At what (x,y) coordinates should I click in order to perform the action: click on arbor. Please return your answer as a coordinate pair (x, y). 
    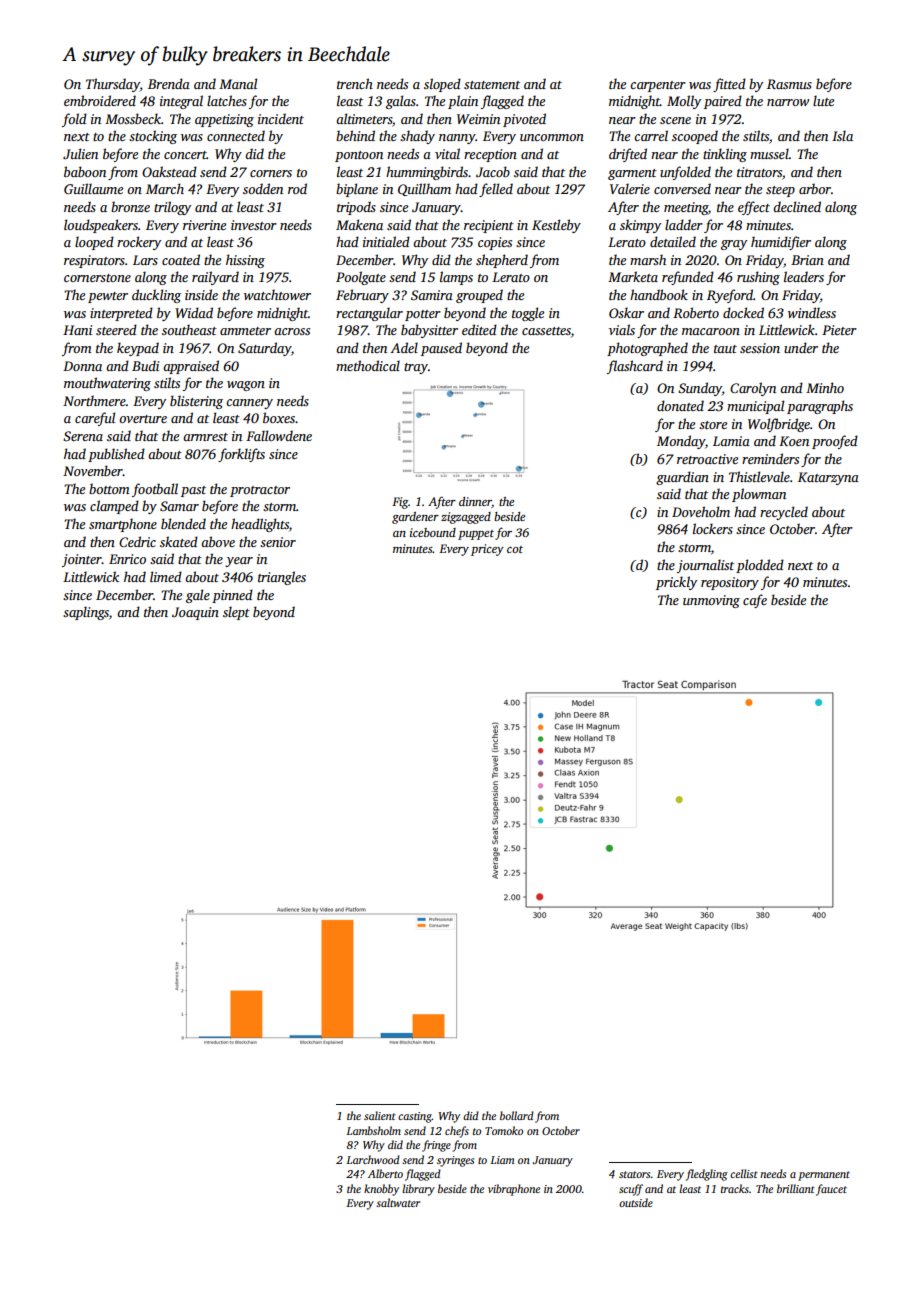
    Looking at the image, I should click on (815, 188).
